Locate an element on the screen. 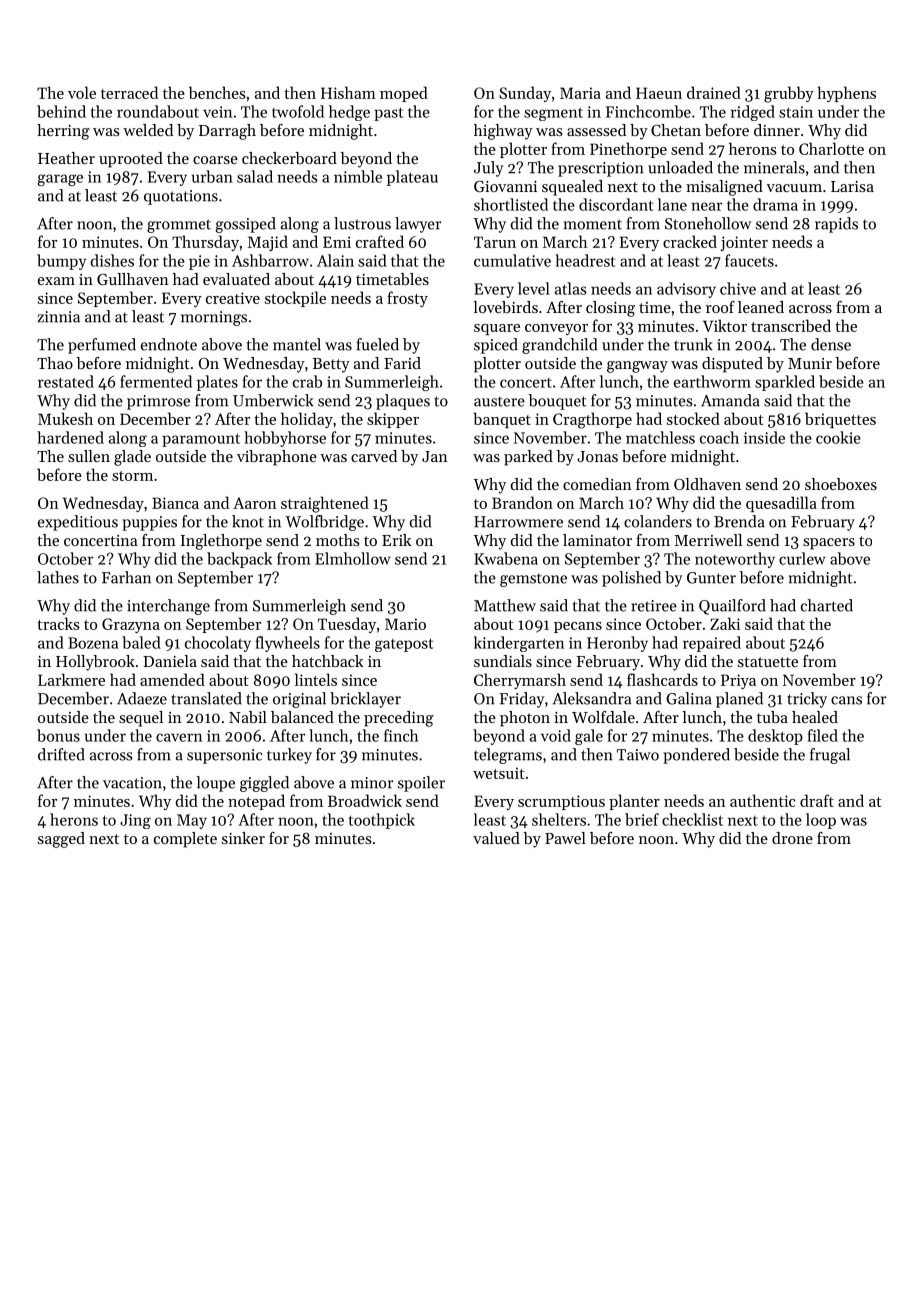  expeditious is located at coordinates (78, 523).
